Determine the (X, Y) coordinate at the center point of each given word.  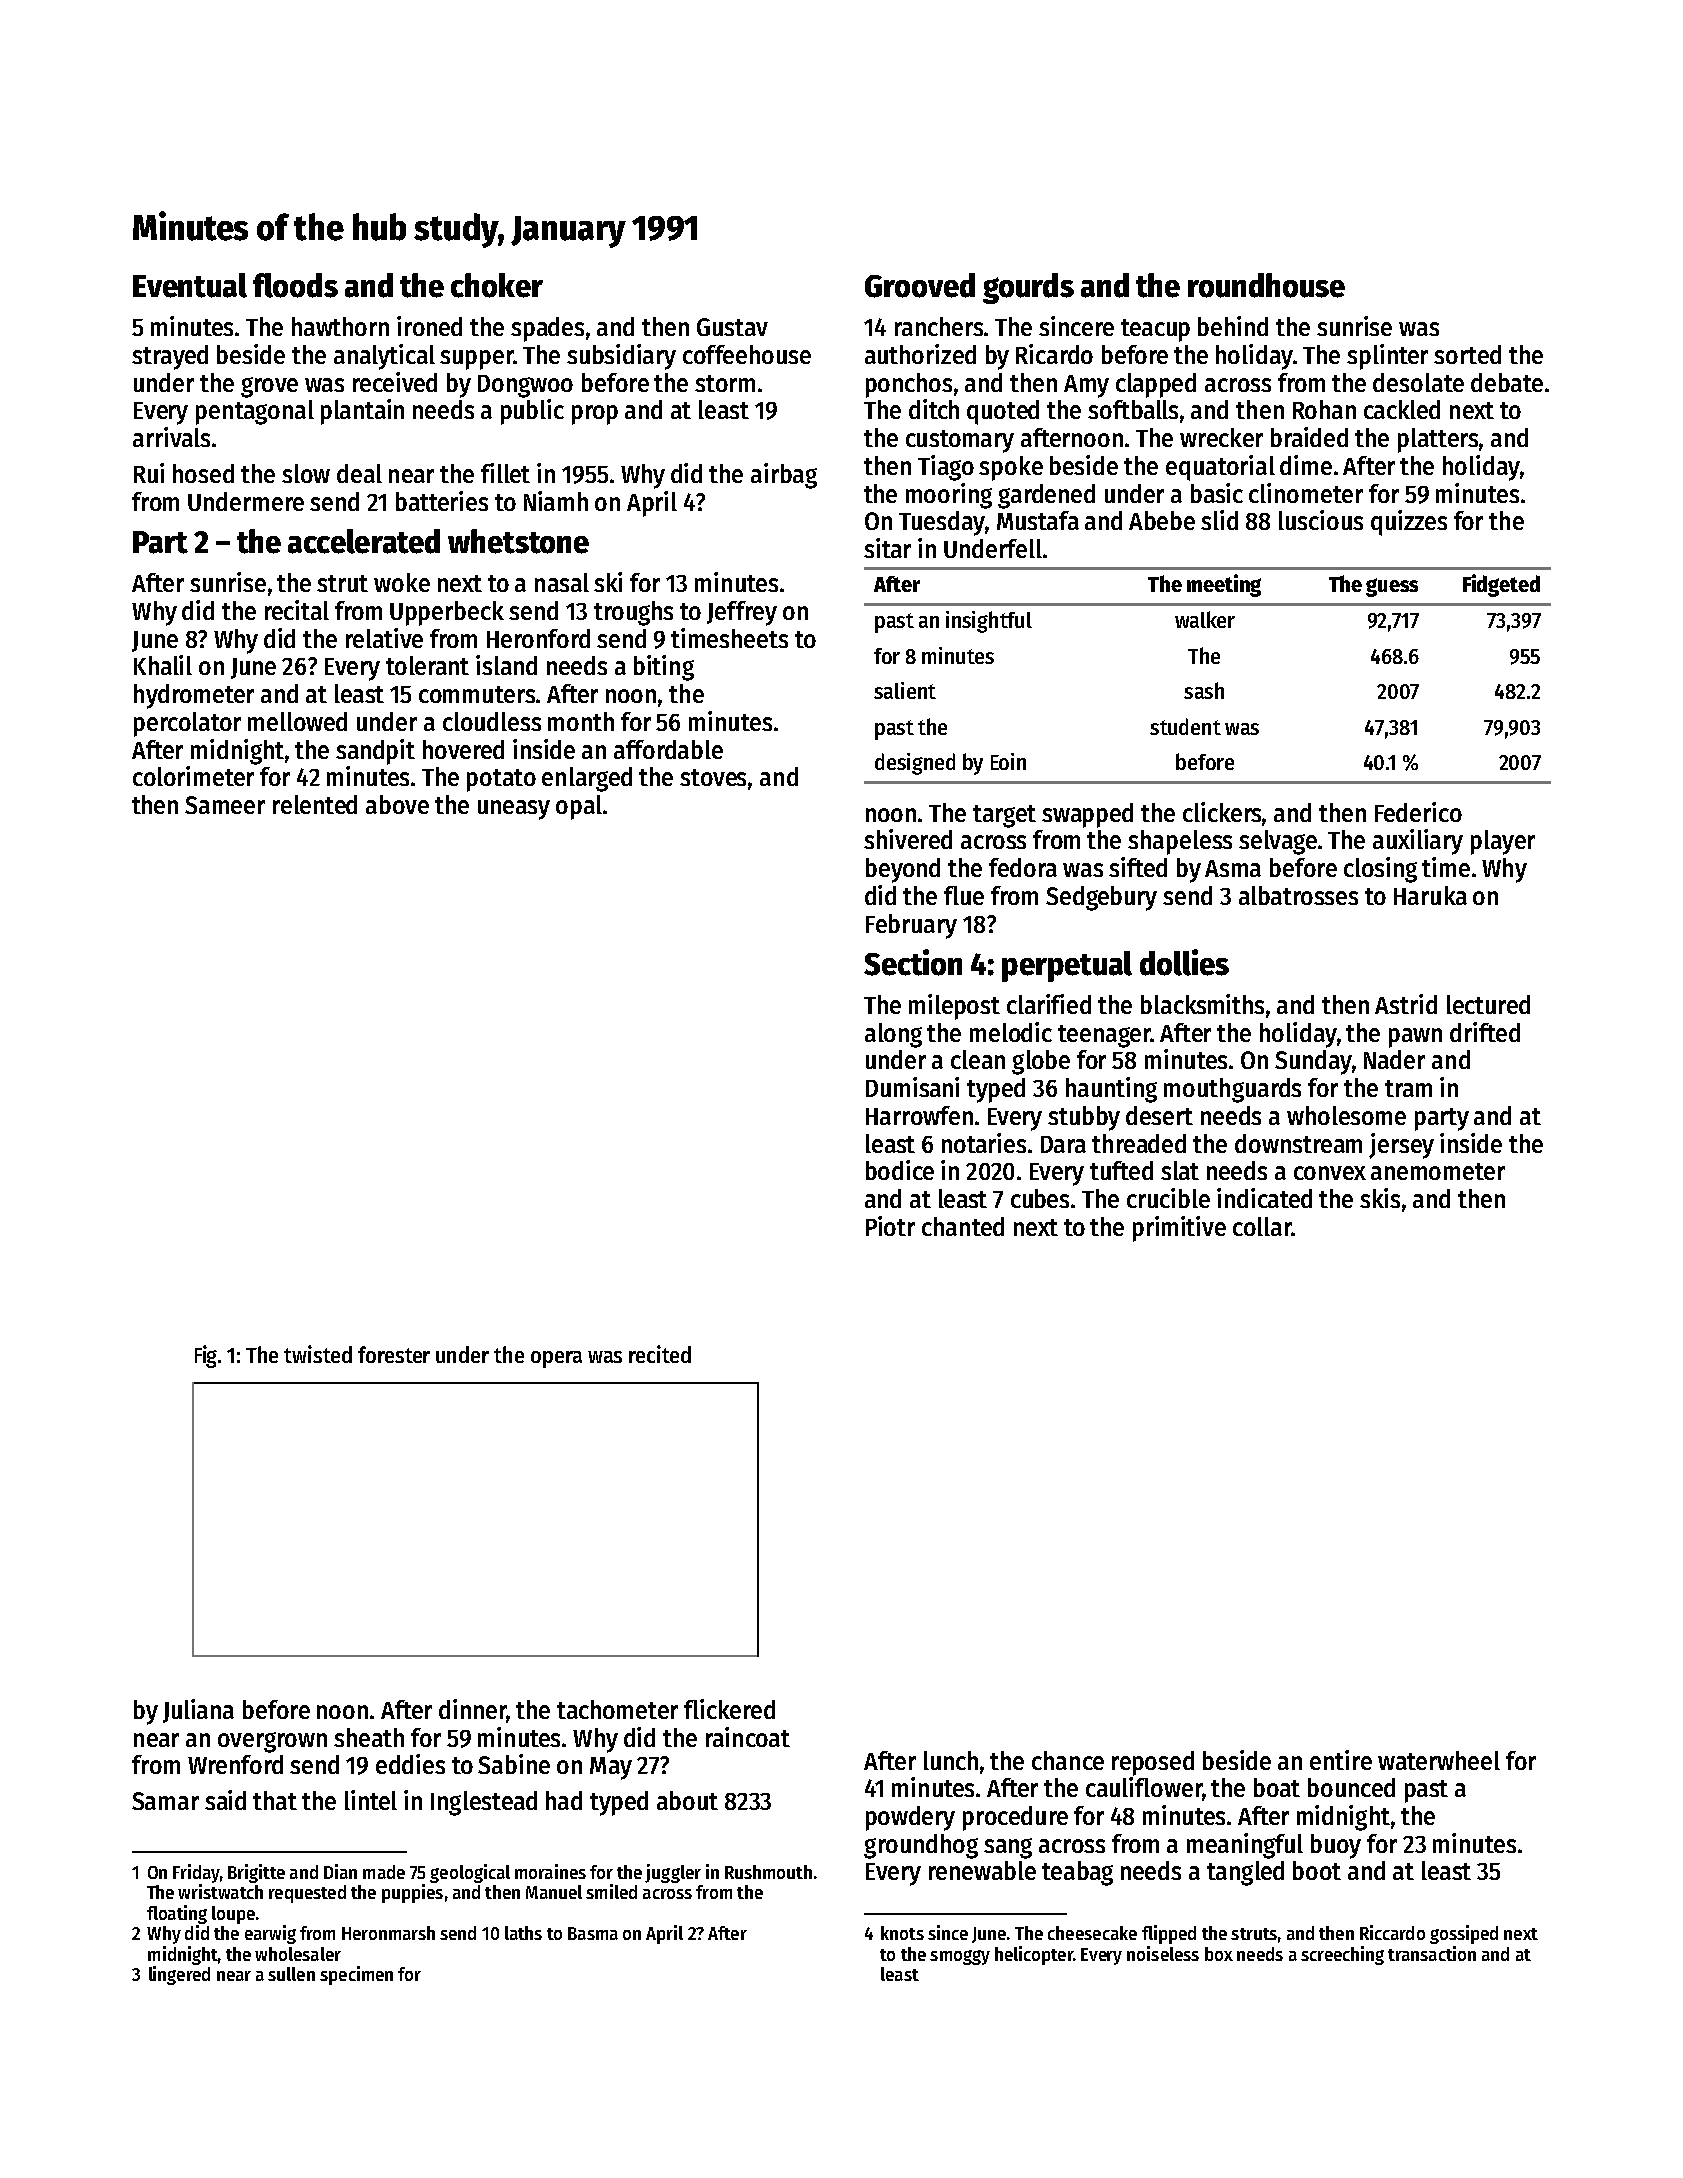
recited (660, 1354)
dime (1306, 465)
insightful (989, 622)
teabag (1077, 1873)
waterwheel (1439, 1760)
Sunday (1313, 1062)
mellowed (297, 721)
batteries (442, 501)
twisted (318, 1354)
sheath (369, 1737)
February (911, 926)
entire (1341, 1760)
